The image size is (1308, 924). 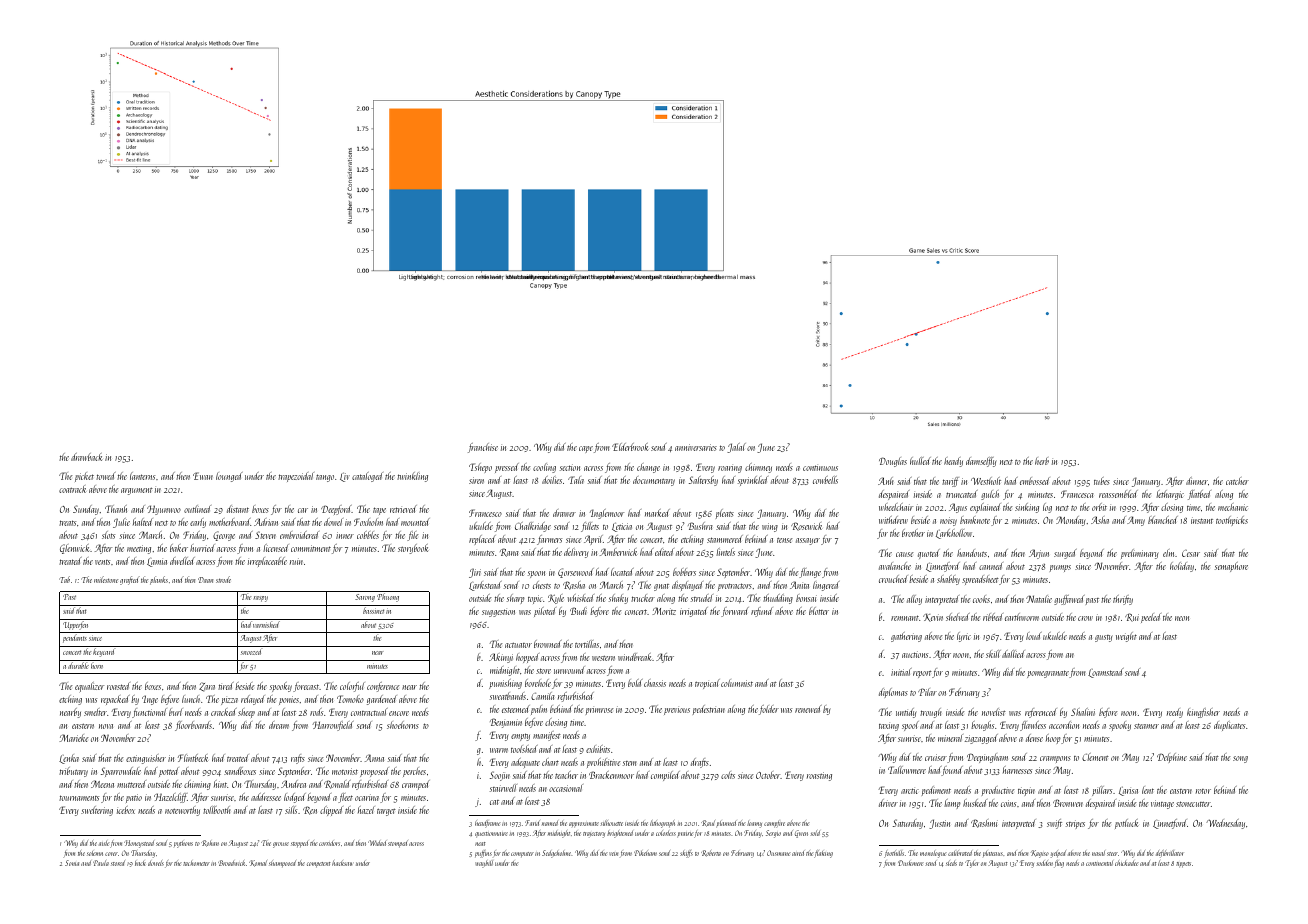 What do you see at coordinates (139, 549) in the screenshot?
I see `meeting` at bounding box center [139, 549].
